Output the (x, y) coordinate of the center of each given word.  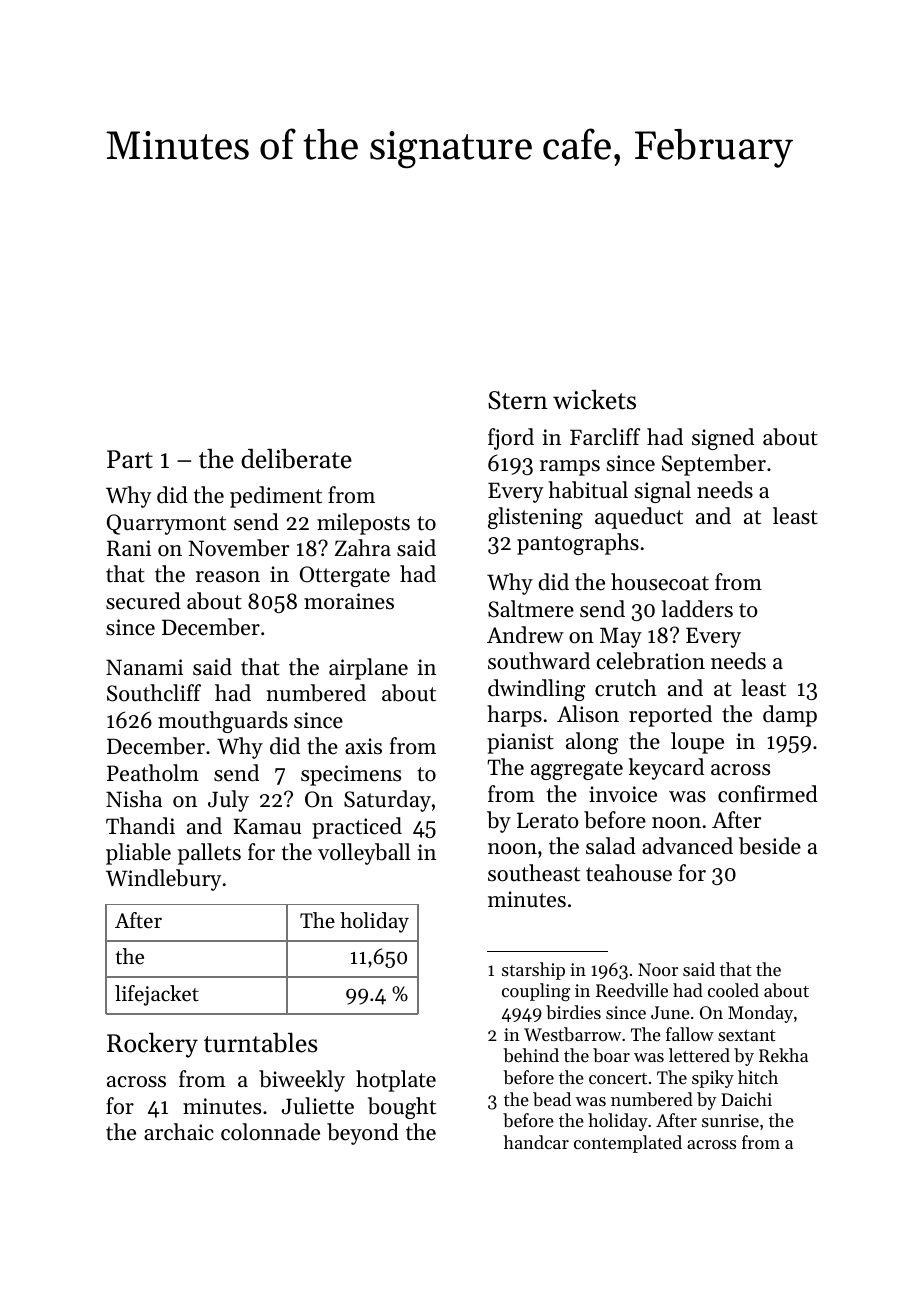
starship (533, 971)
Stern (518, 400)
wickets (594, 400)
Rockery (152, 1045)
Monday (760, 1014)
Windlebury (163, 880)
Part (130, 459)
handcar (536, 1142)
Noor (658, 969)
